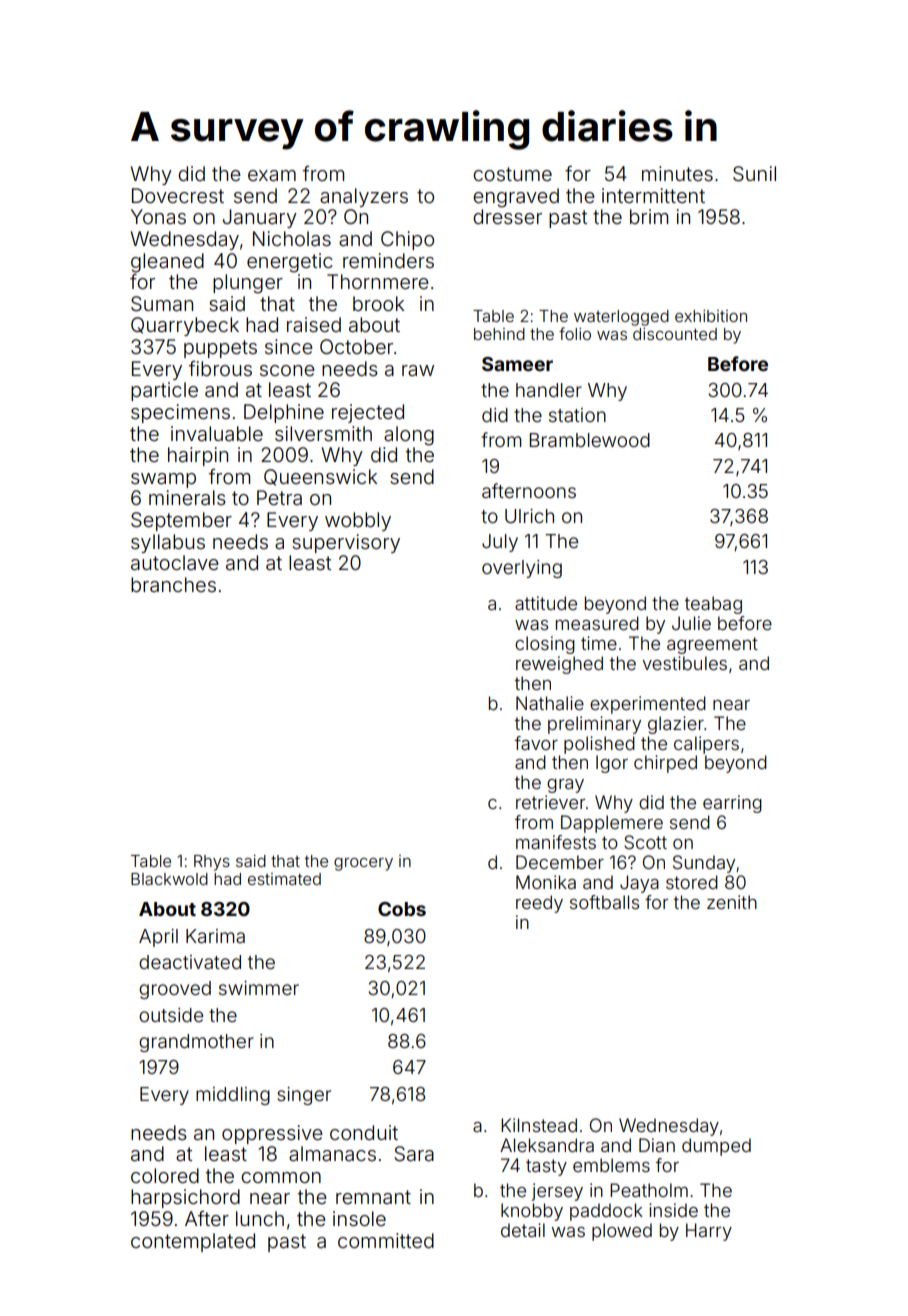 Image resolution: width=908 pixels, height=1316 pixels. Describe the element at coordinates (590, 440) in the document. I see `Bramblewood` at that location.
